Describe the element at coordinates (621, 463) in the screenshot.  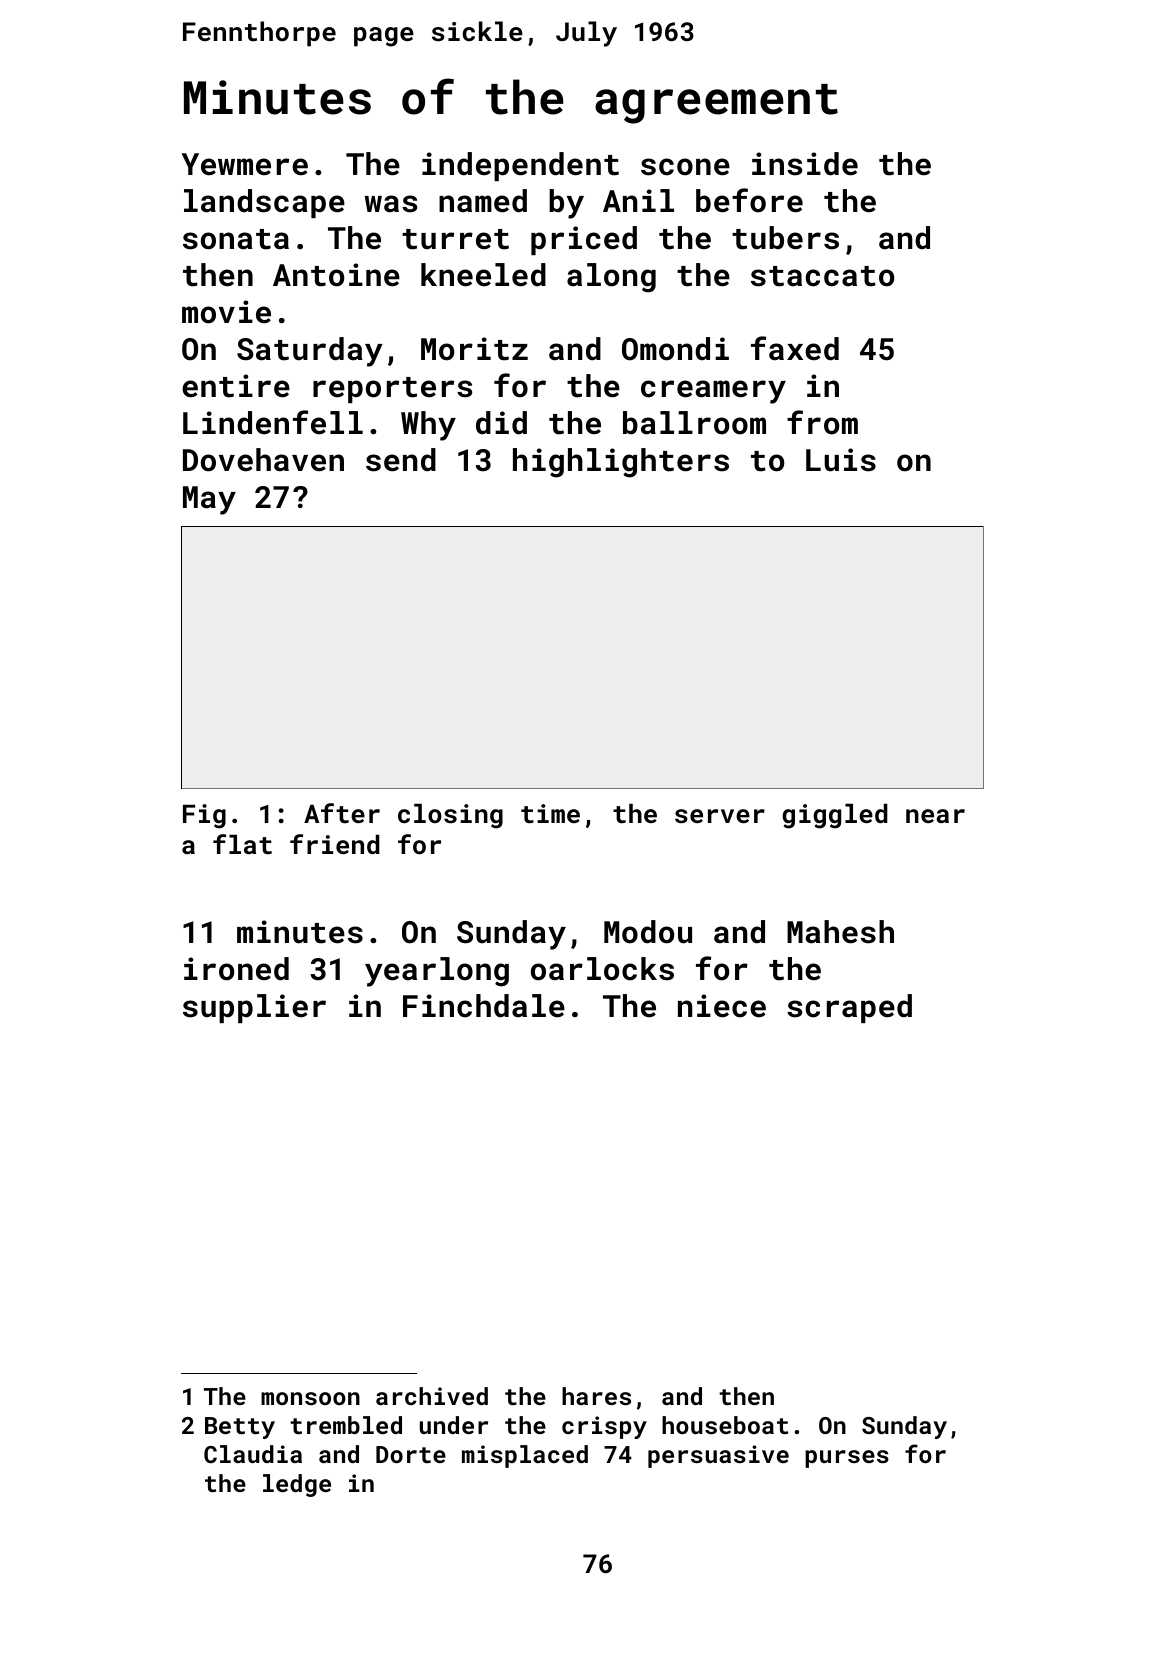
I see `highlighters` at that location.
